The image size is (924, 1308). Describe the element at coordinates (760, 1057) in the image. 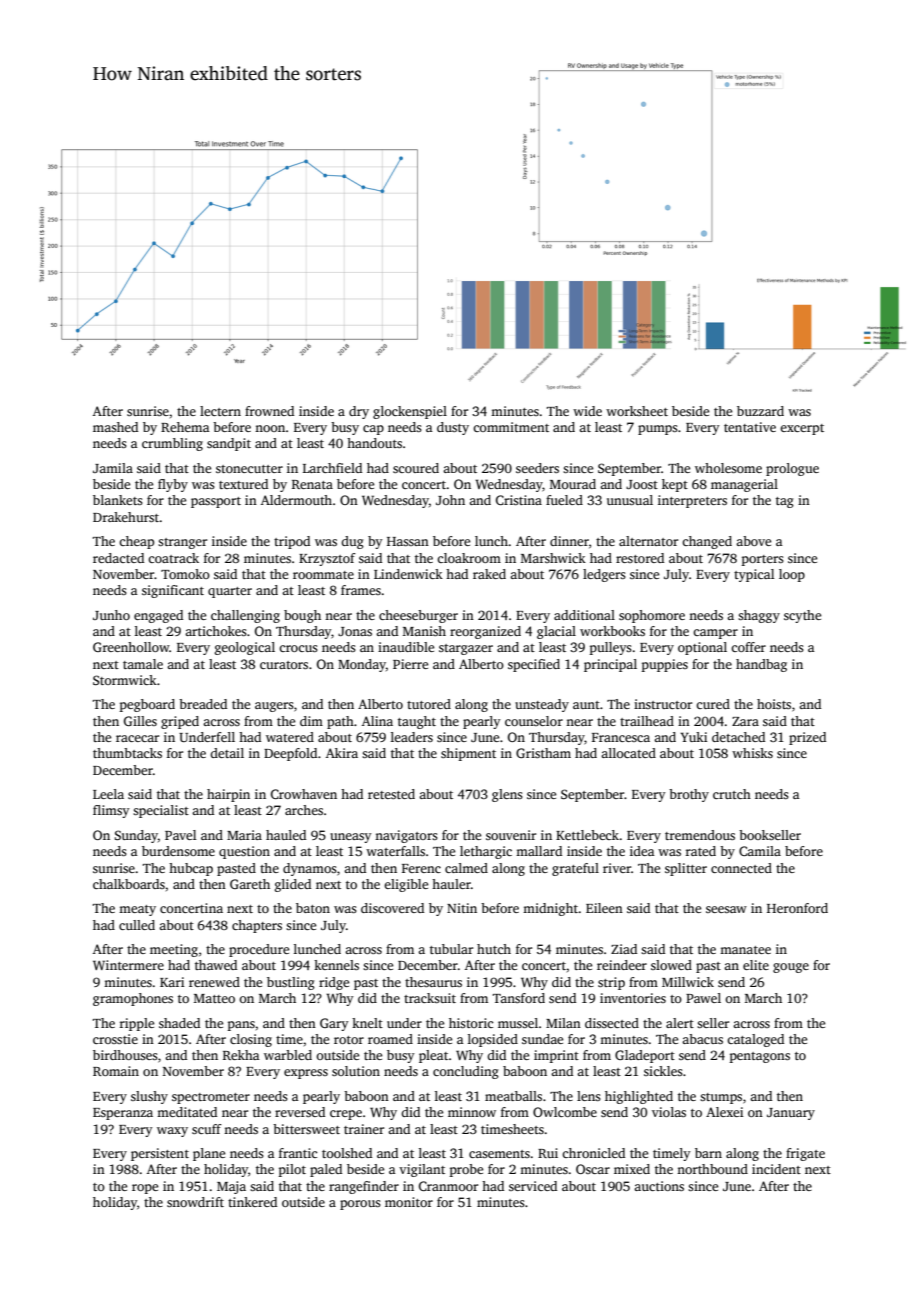

I see `pentagons` at that location.
